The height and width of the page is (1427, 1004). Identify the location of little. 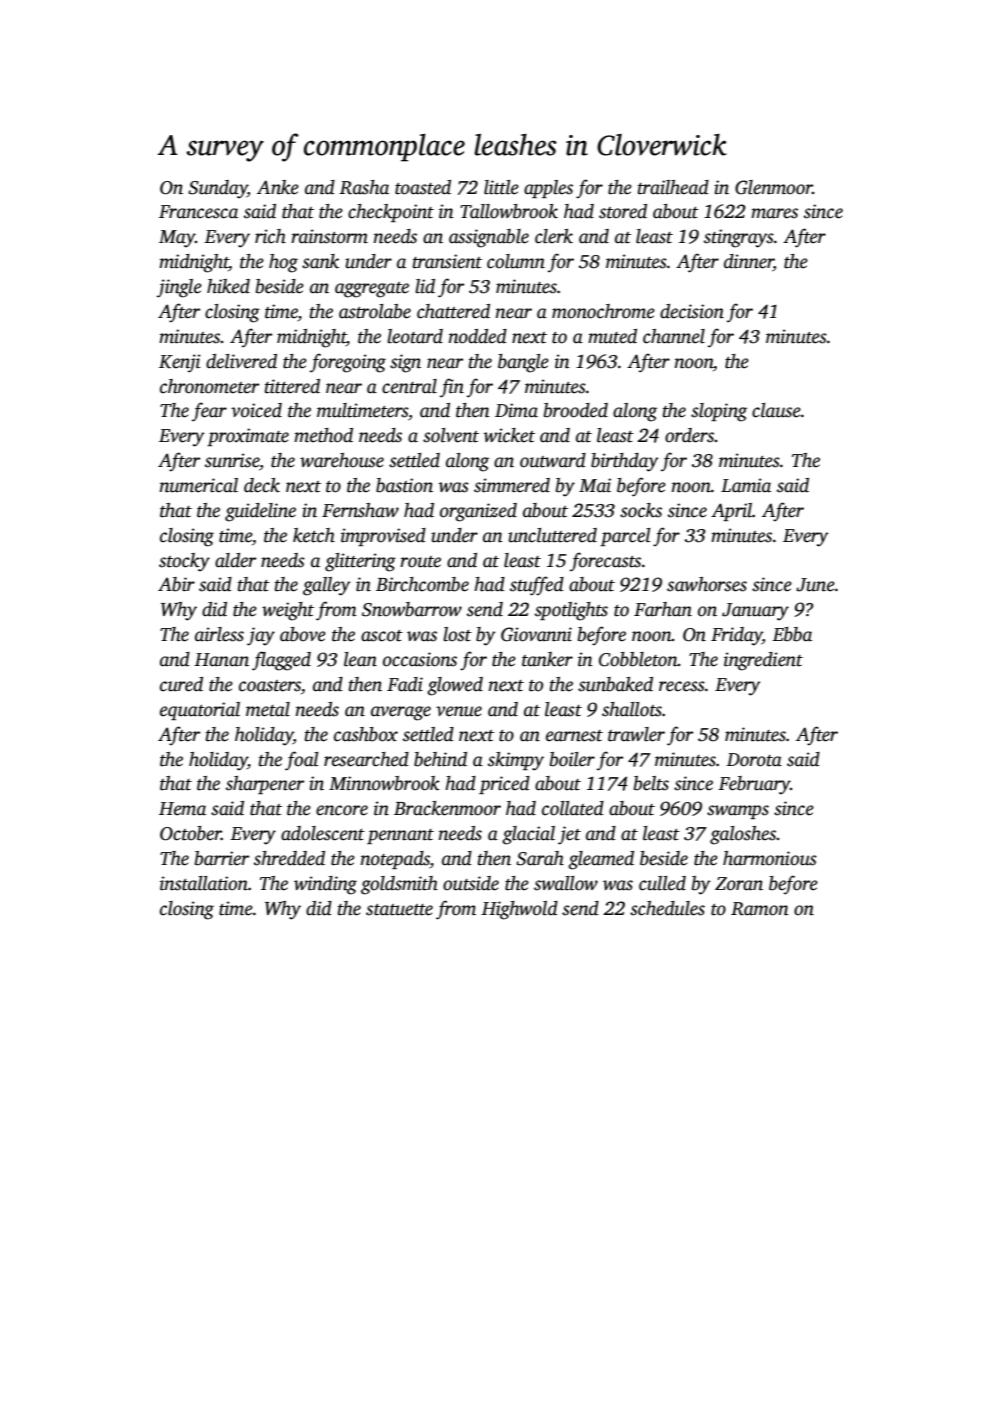
(501, 187).
